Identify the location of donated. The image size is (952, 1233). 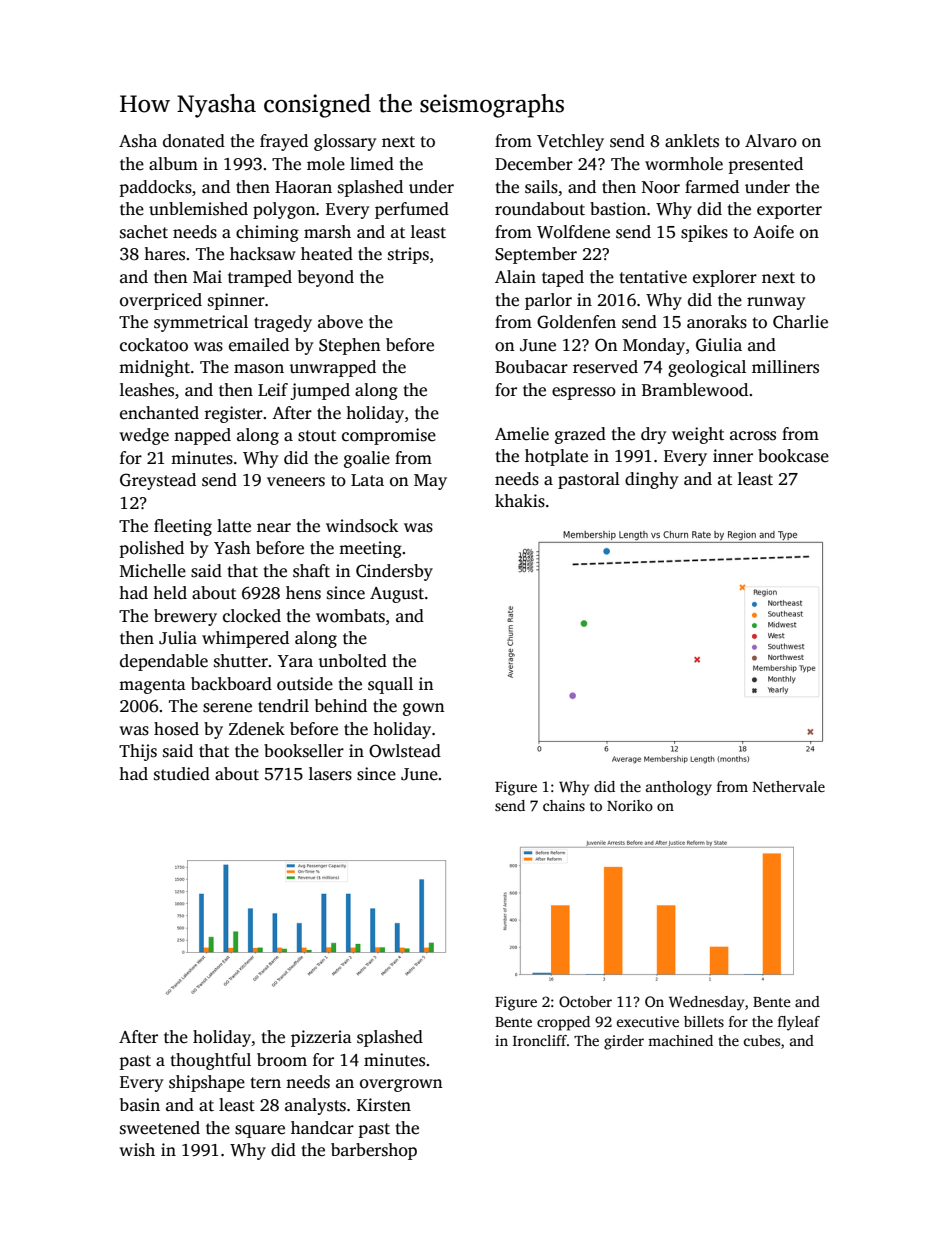
(194, 141).
